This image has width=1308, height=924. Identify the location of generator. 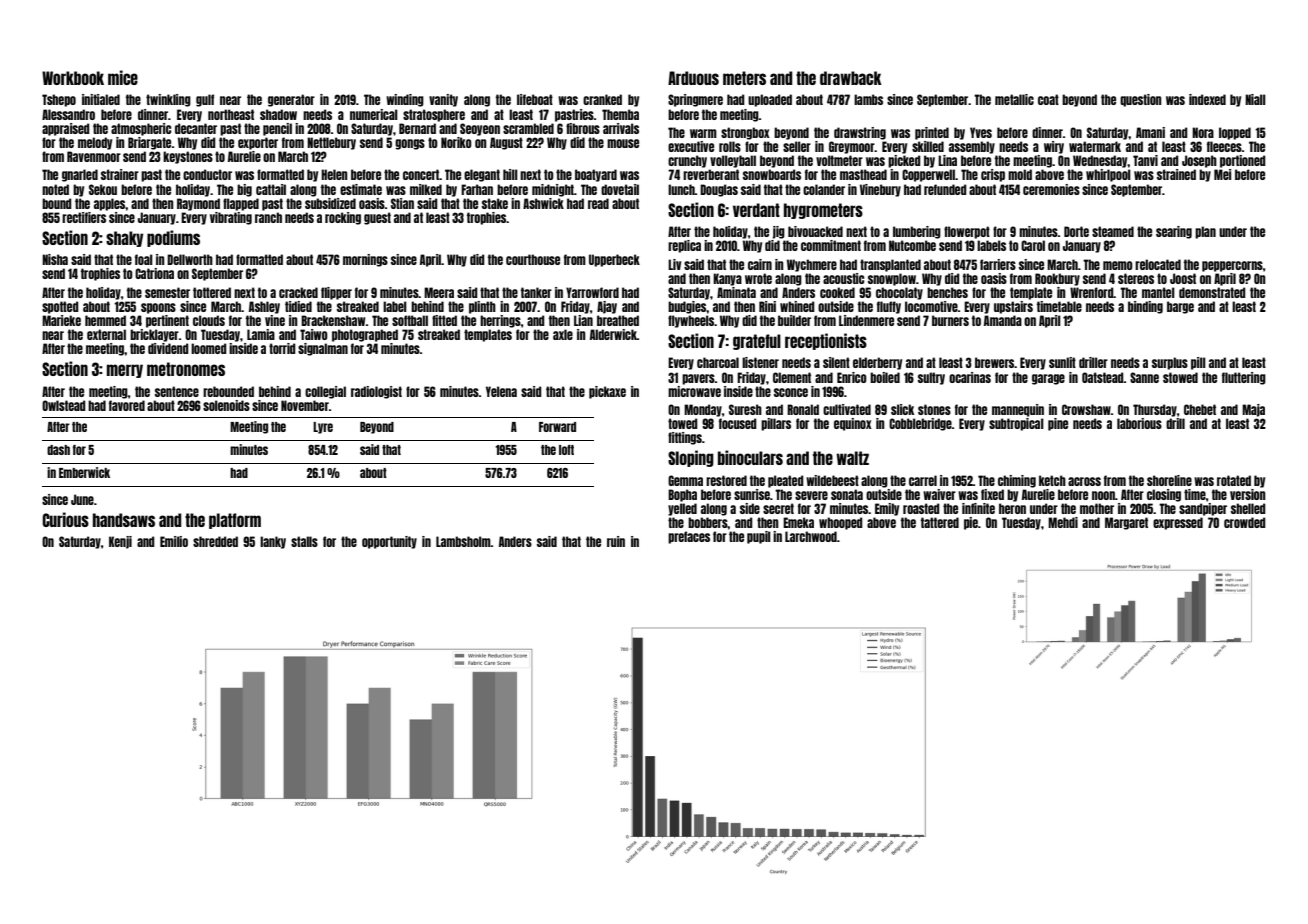
(291, 100).
